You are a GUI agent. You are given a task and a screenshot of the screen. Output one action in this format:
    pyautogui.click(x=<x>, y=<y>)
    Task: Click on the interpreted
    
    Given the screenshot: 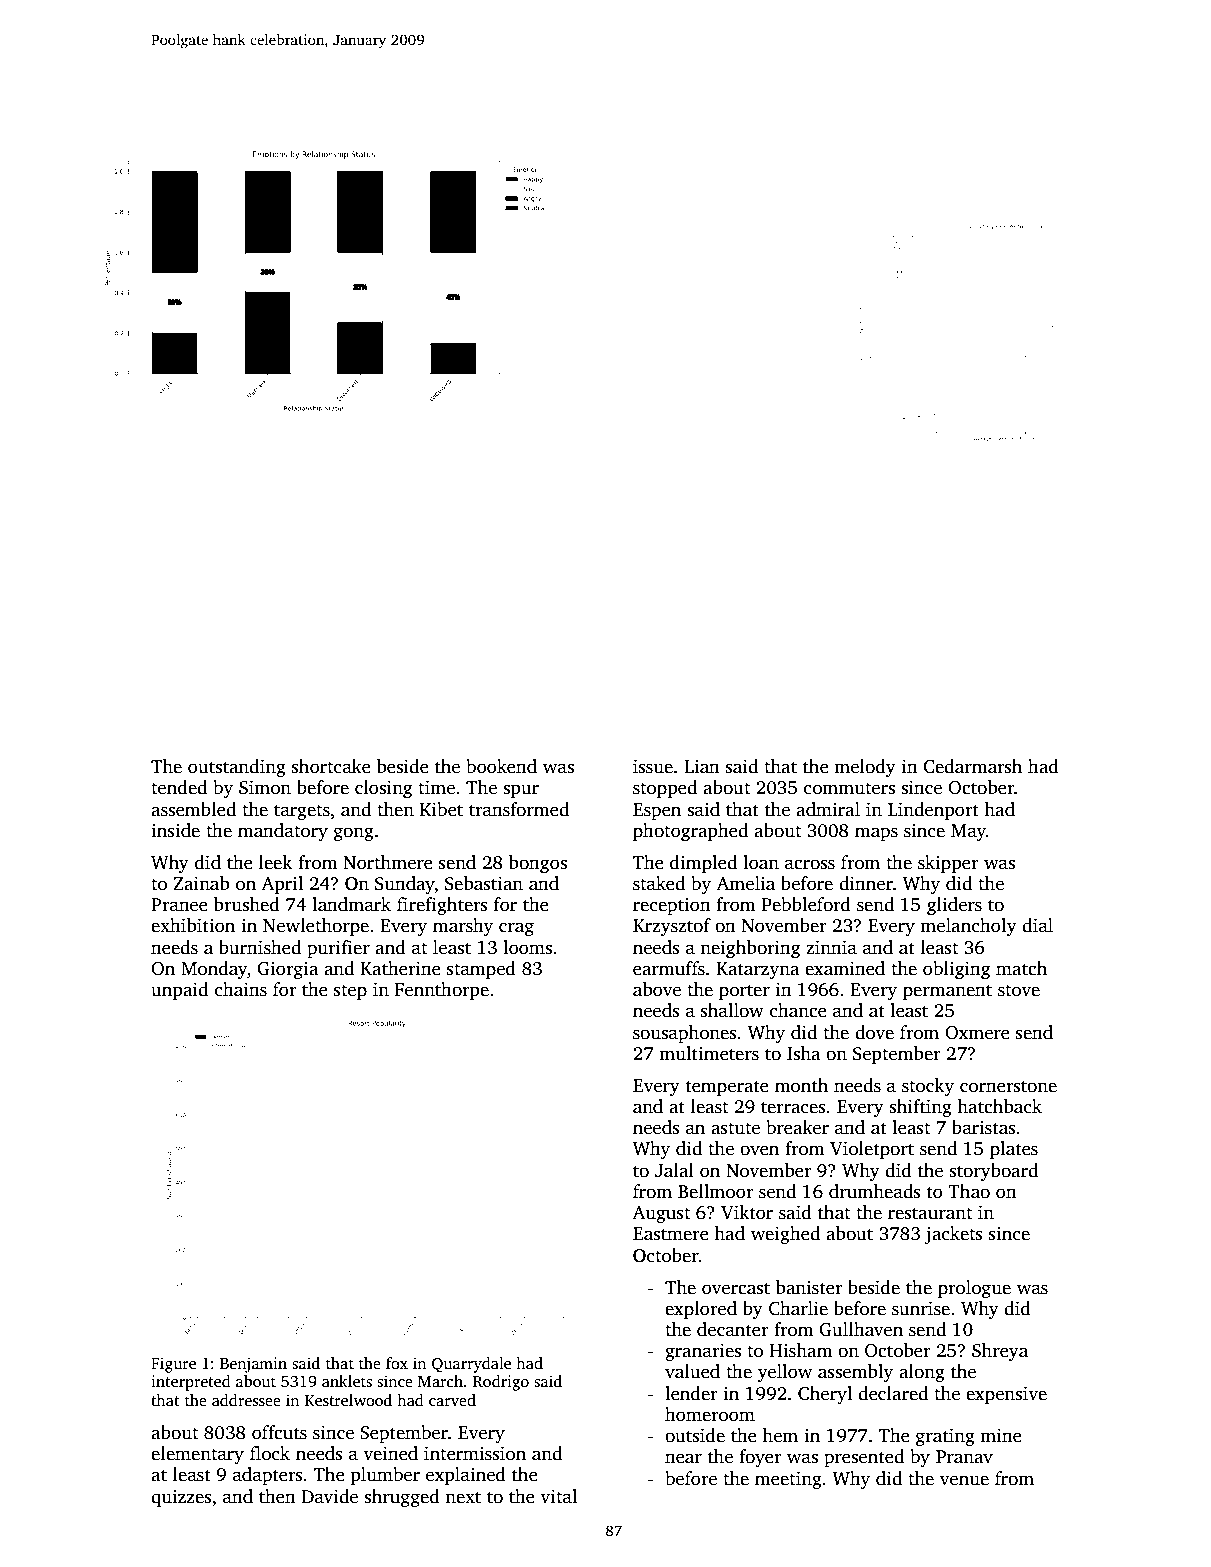 What is the action you would take?
    pyautogui.click(x=191, y=1383)
